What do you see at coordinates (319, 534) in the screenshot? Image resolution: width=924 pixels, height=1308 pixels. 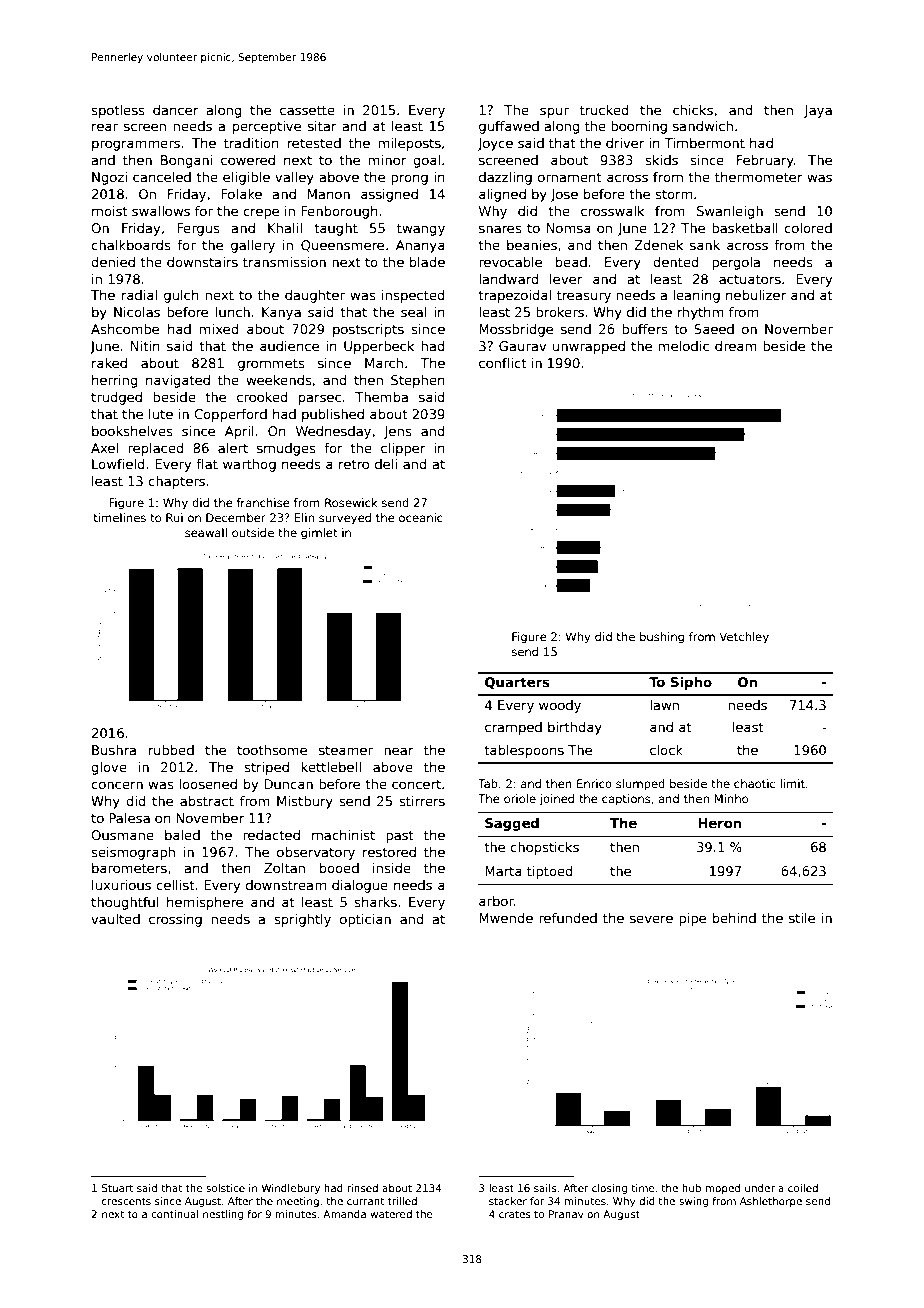 I see `gimlet` at bounding box center [319, 534].
